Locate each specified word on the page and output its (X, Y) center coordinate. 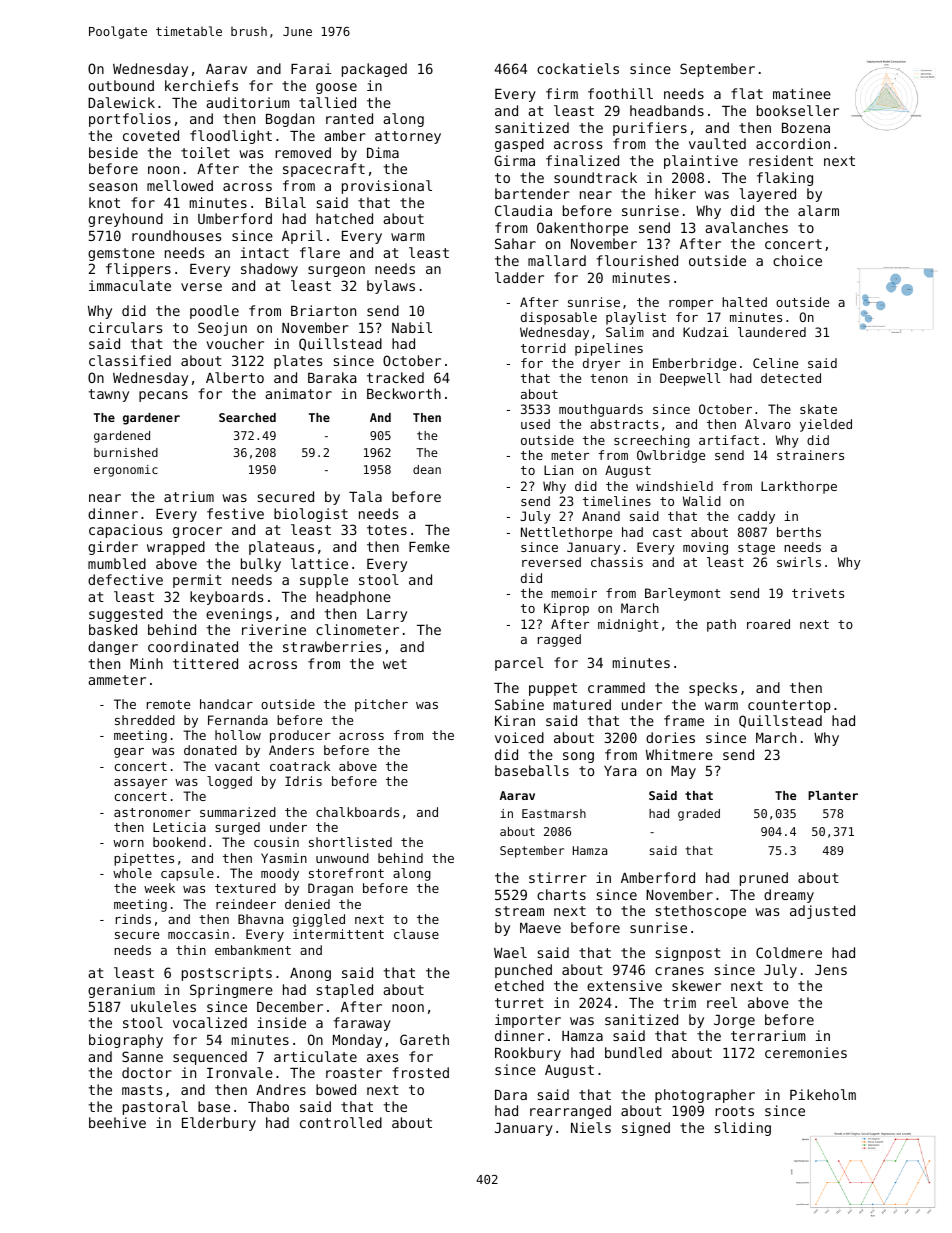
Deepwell (690, 379)
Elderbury (219, 1124)
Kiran (515, 720)
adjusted (822, 912)
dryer (601, 364)
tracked (395, 377)
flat (747, 93)
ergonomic (126, 471)
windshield (674, 486)
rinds (133, 919)
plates (298, 362)
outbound (121, 85)
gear (129, 753)
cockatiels (578, 68)
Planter (833, 795)
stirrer (558, 877)
